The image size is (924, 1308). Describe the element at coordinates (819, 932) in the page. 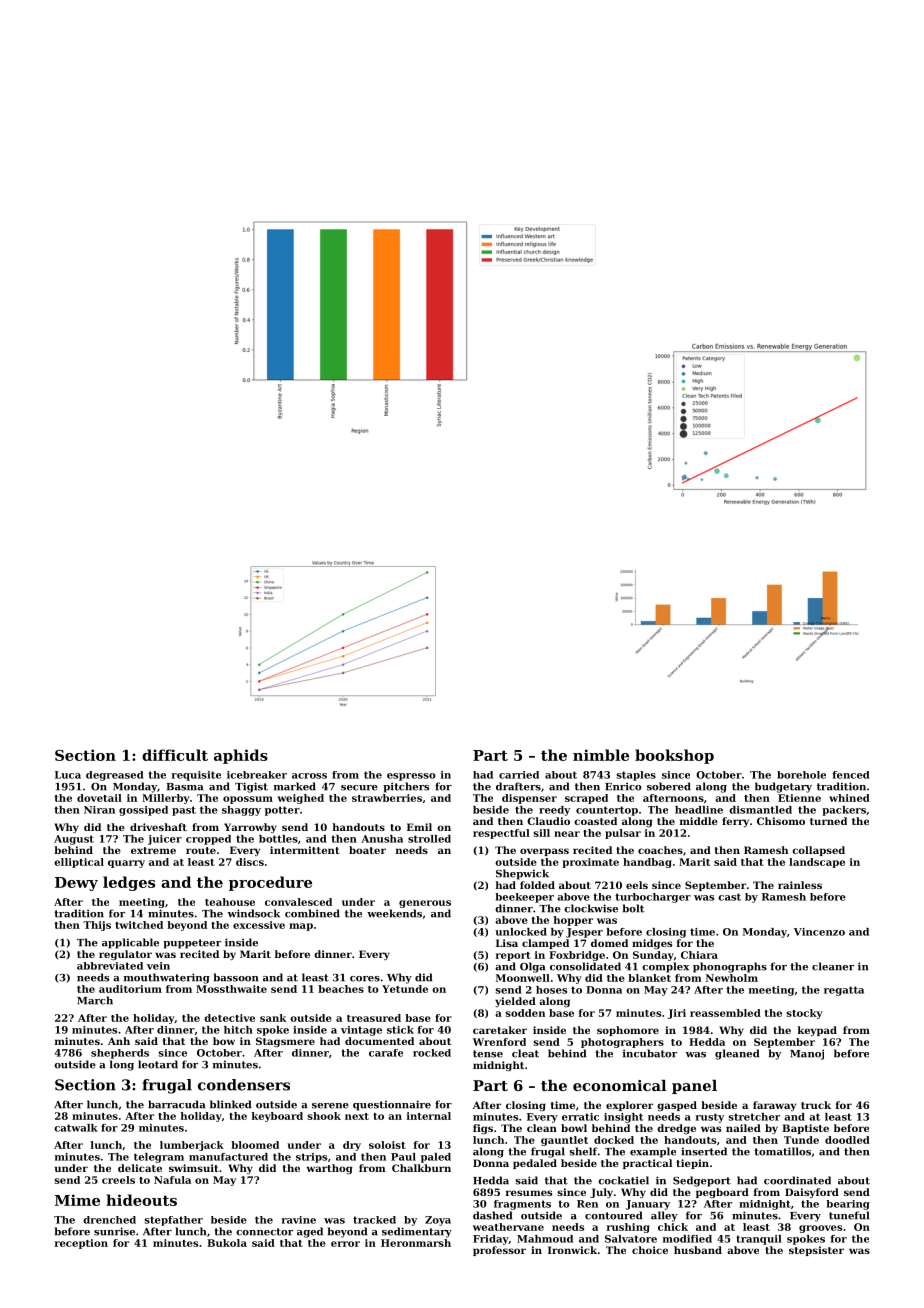

I see `Vincenzo` at that location.
